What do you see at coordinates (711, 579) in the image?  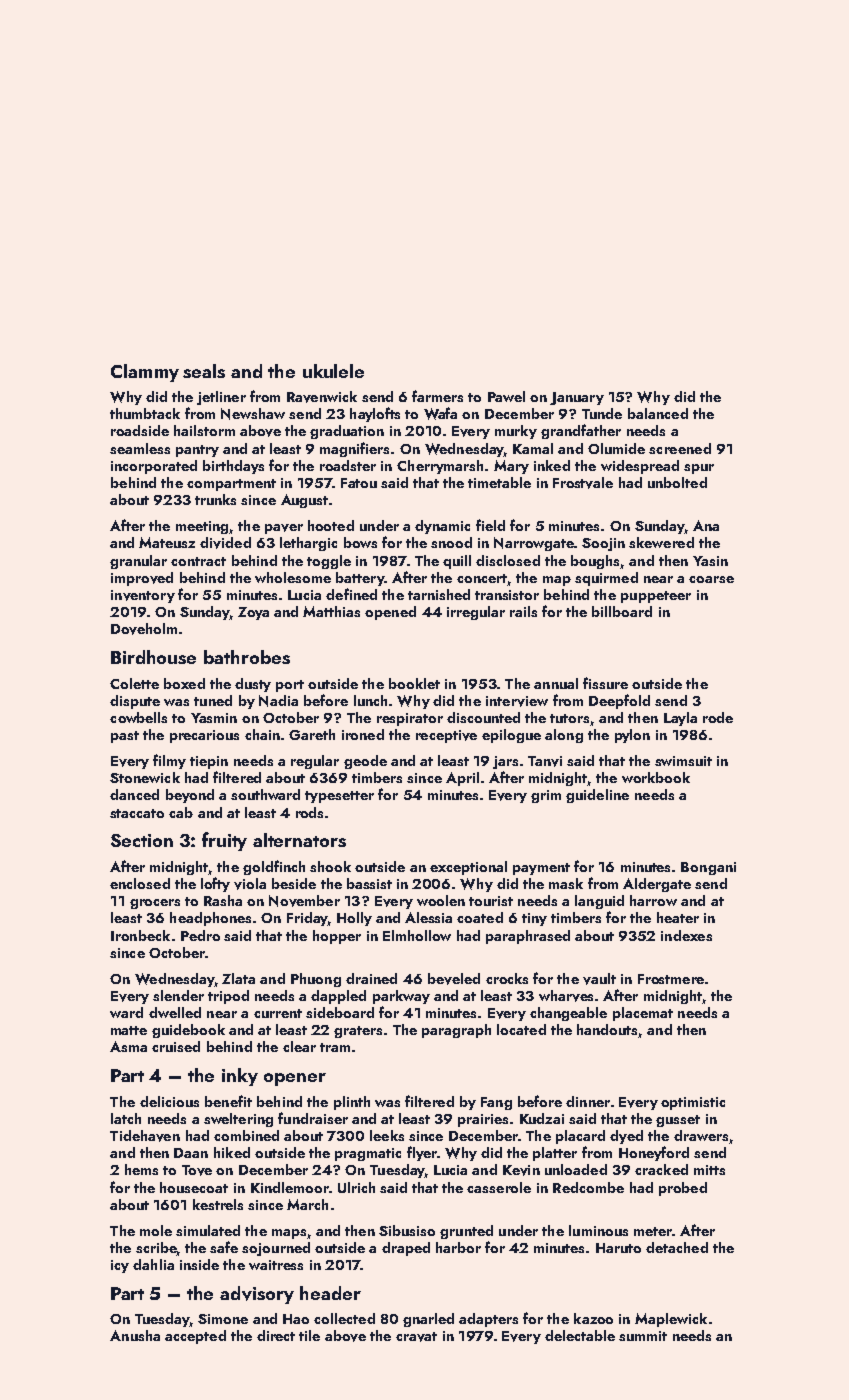 I see `coarse` at bounding box center [711, 579].
